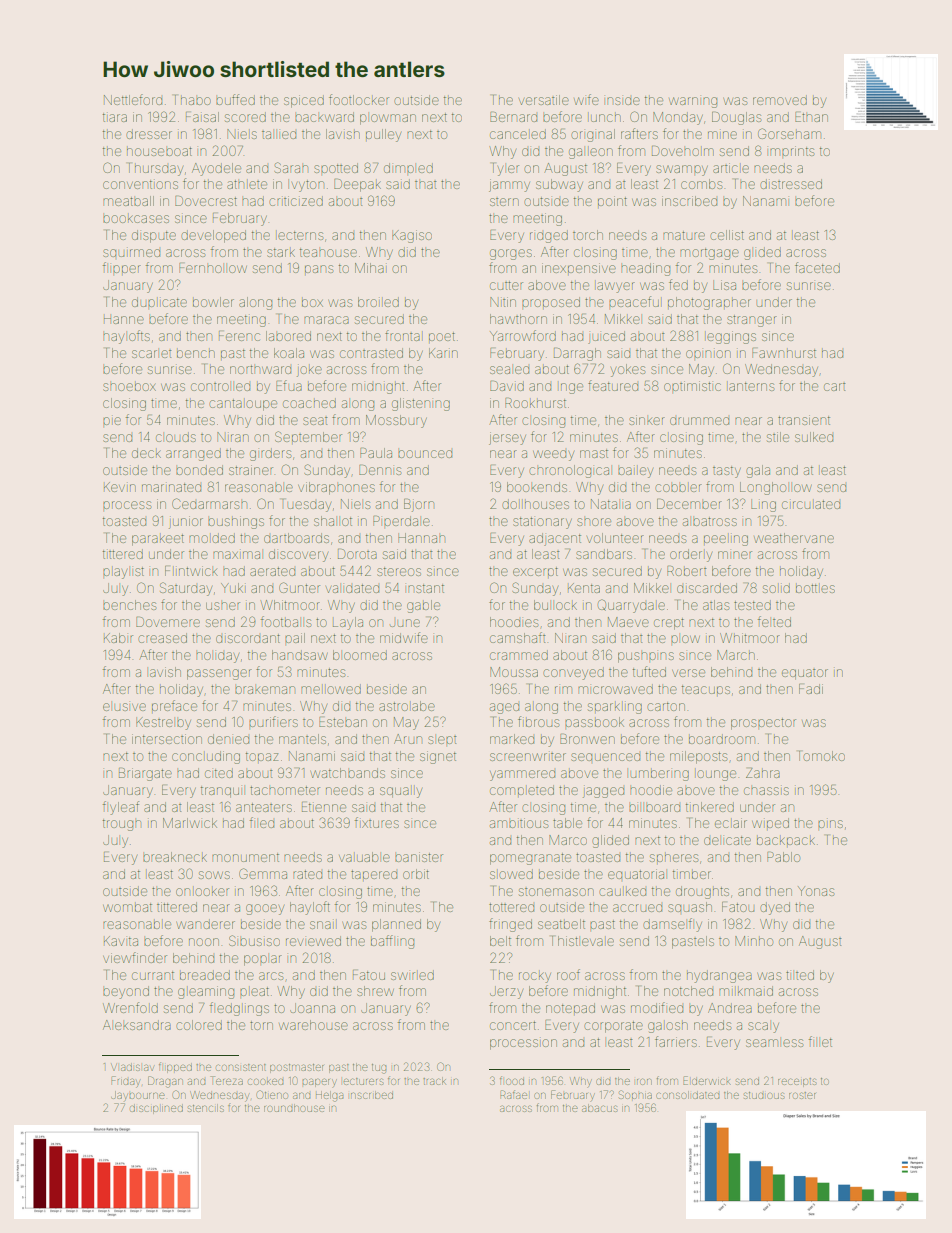  Describe the element at coordinates (507, 386) in the image. I see `David` at that location.
